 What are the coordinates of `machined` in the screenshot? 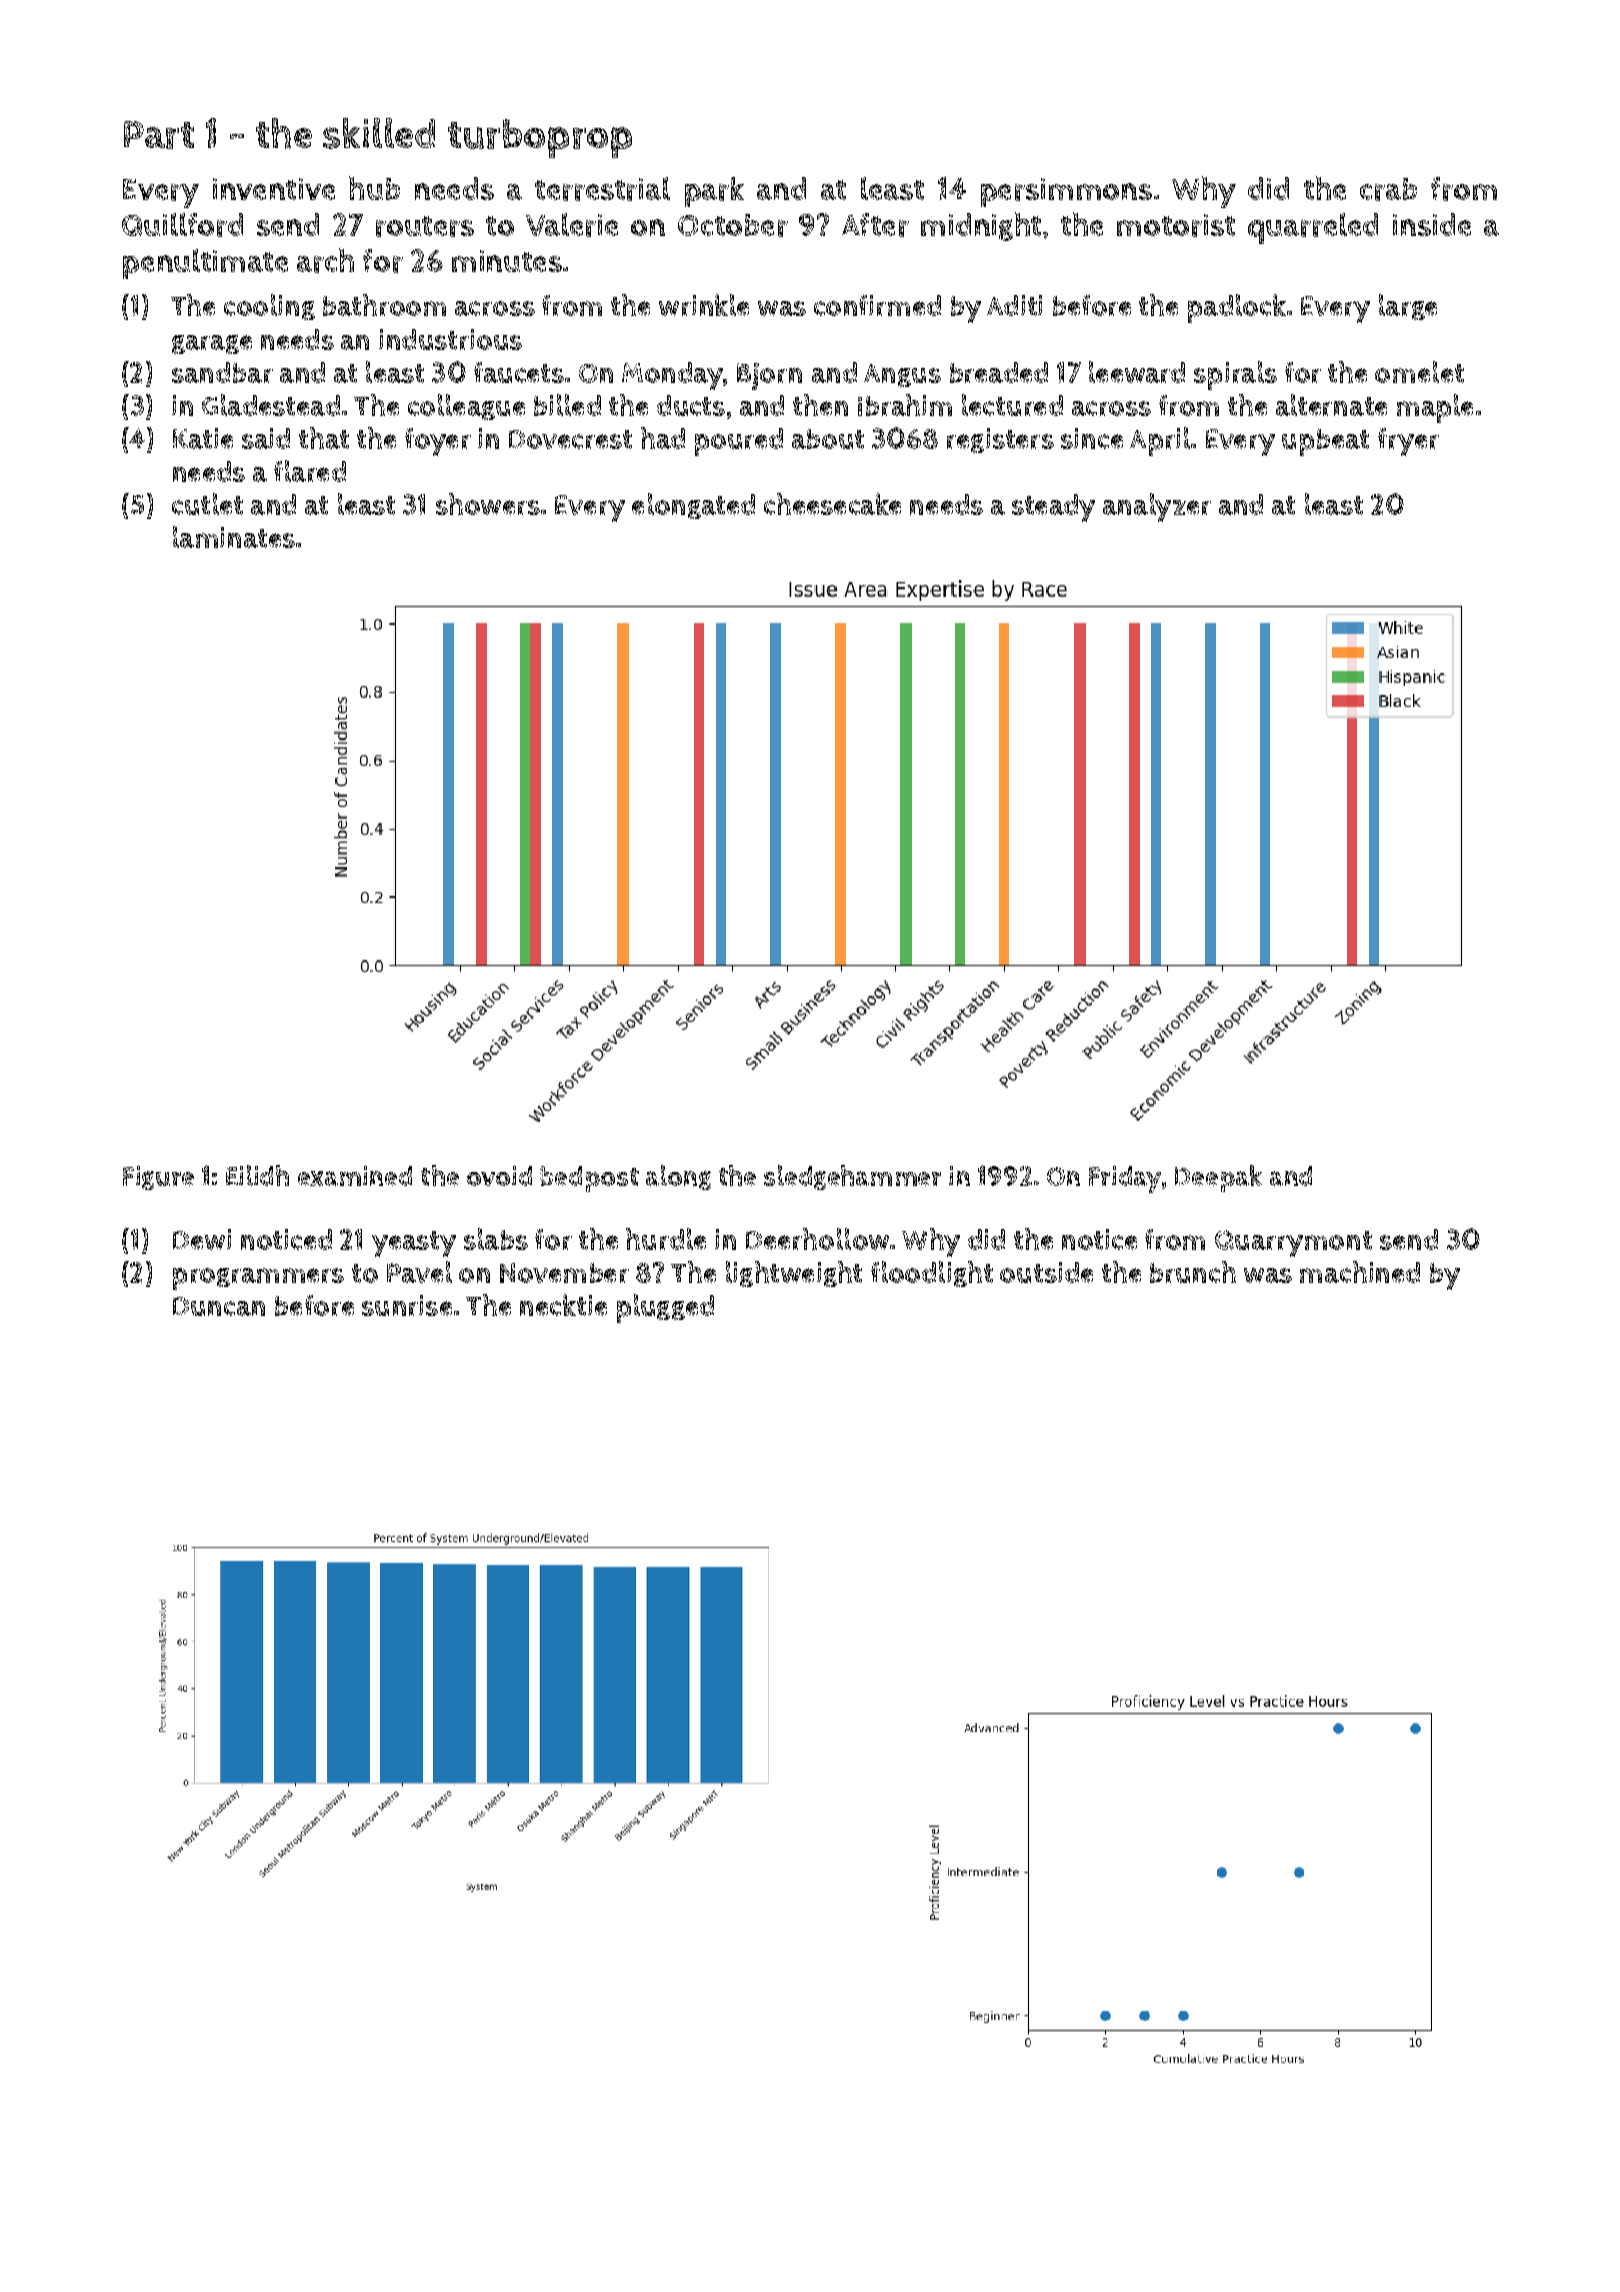 It's located at (1360, 1272).
